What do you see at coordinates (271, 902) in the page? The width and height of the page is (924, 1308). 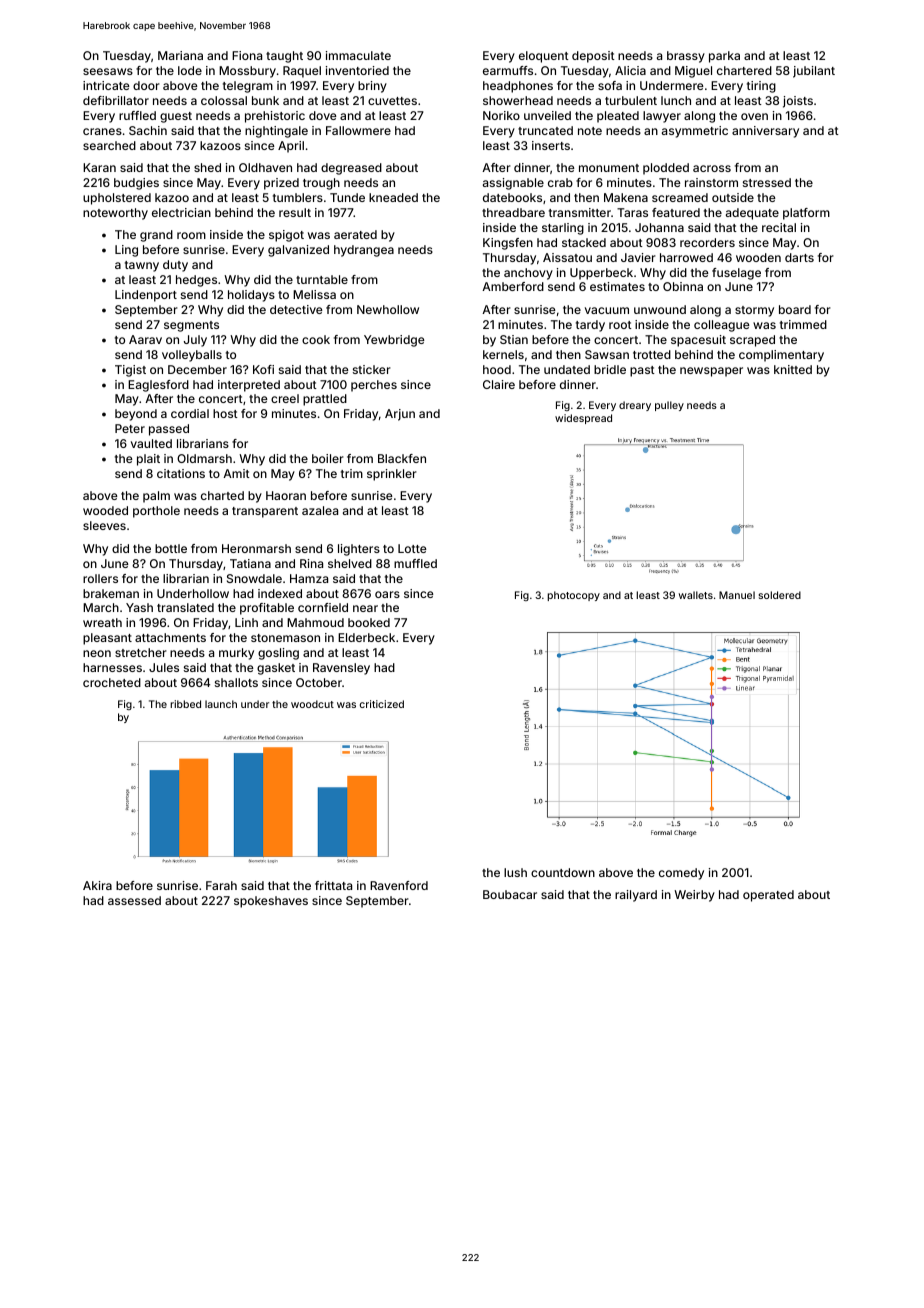 I see `spokeshaves` at bounding box center [271, 902].
